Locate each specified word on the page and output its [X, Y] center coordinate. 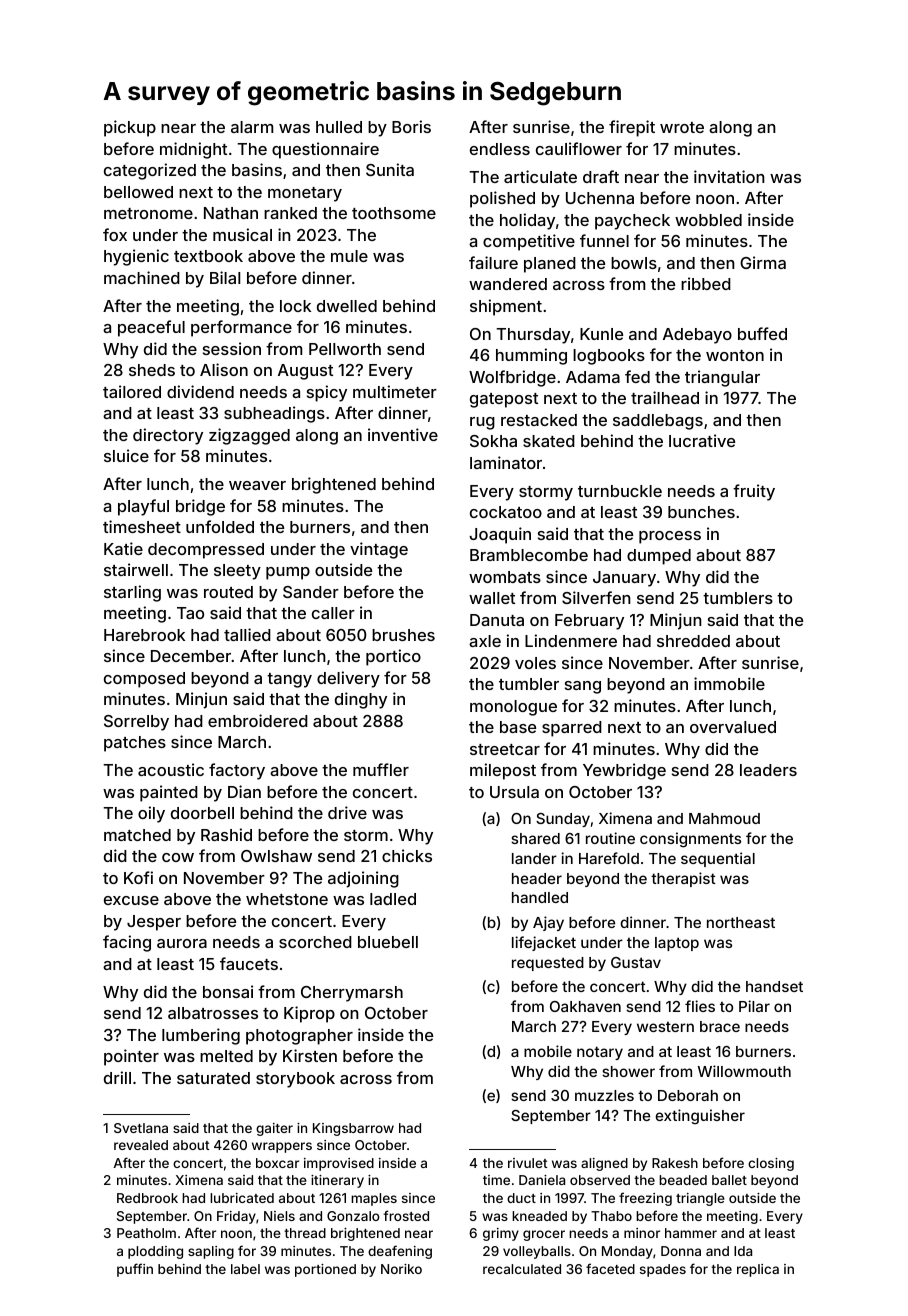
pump [288, 573]
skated [549, 441]
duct [521, 1198]
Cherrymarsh [352, 994]
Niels [279, 1216]
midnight [193, 150]
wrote [682, 127]
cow [178, 857]
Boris [411, 126]
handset [774, 986]
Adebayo [697, 336]
